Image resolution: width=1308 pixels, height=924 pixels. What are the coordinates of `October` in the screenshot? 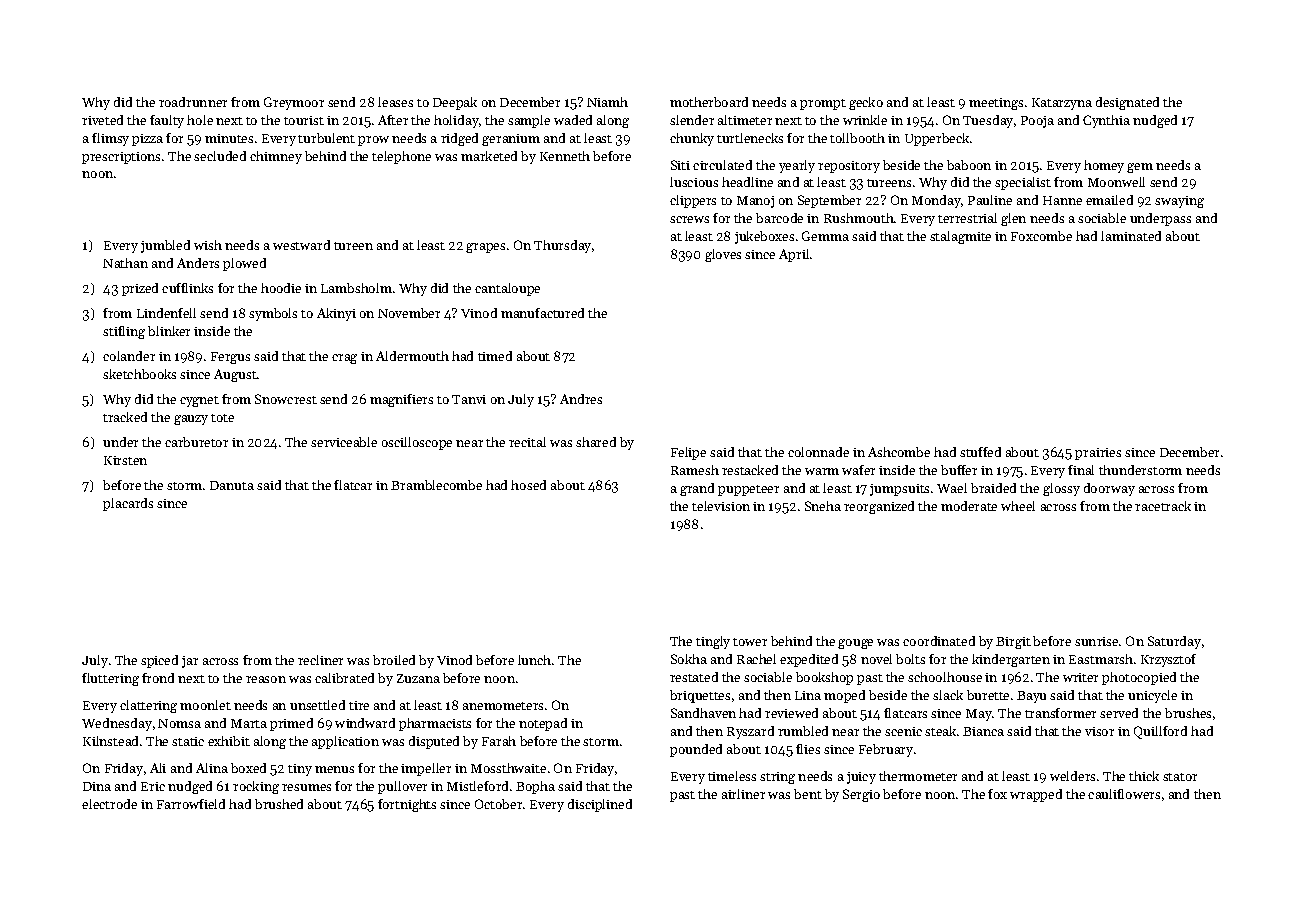 It's located at (498, 804).
